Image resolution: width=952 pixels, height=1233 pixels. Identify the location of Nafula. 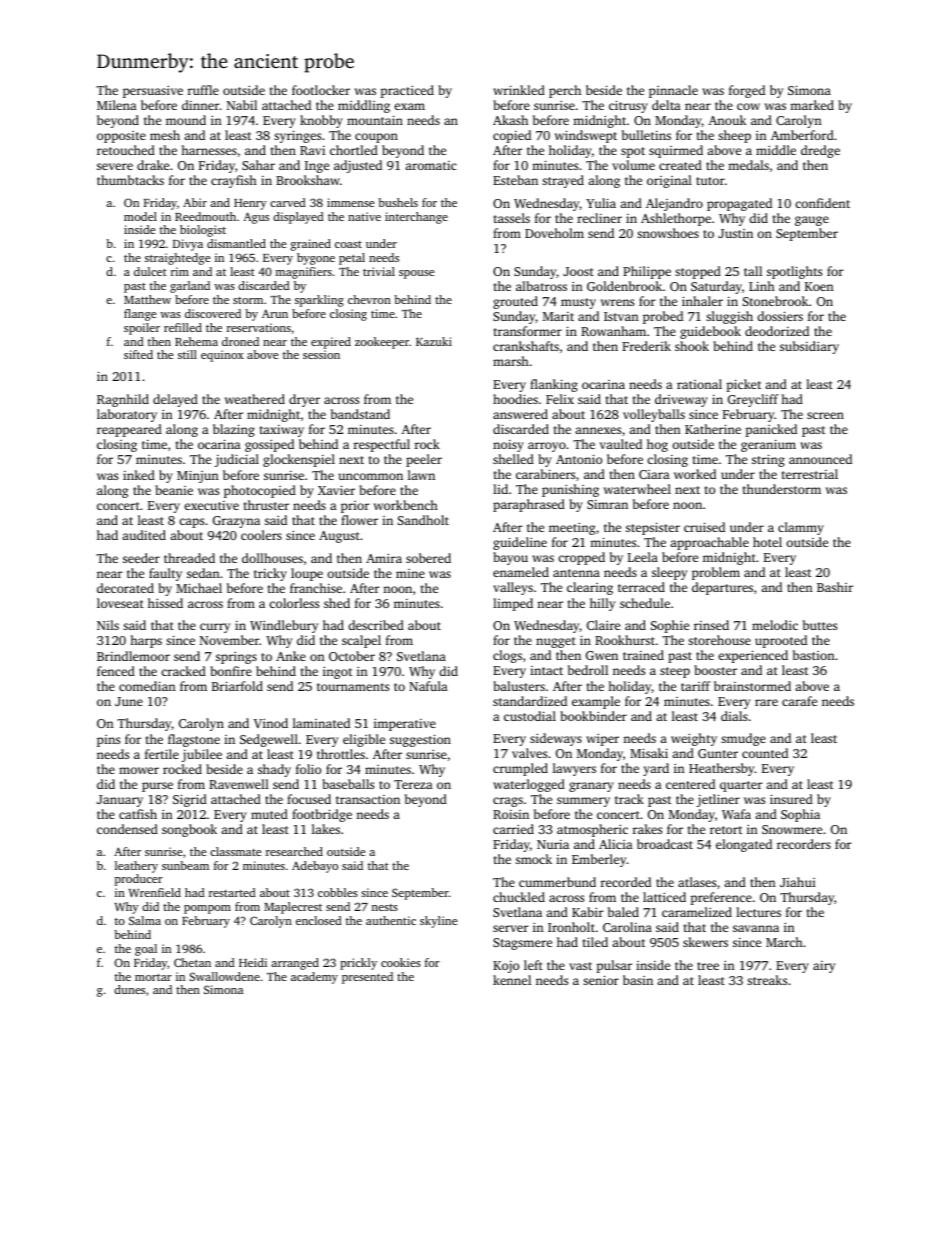
(428, 686).
